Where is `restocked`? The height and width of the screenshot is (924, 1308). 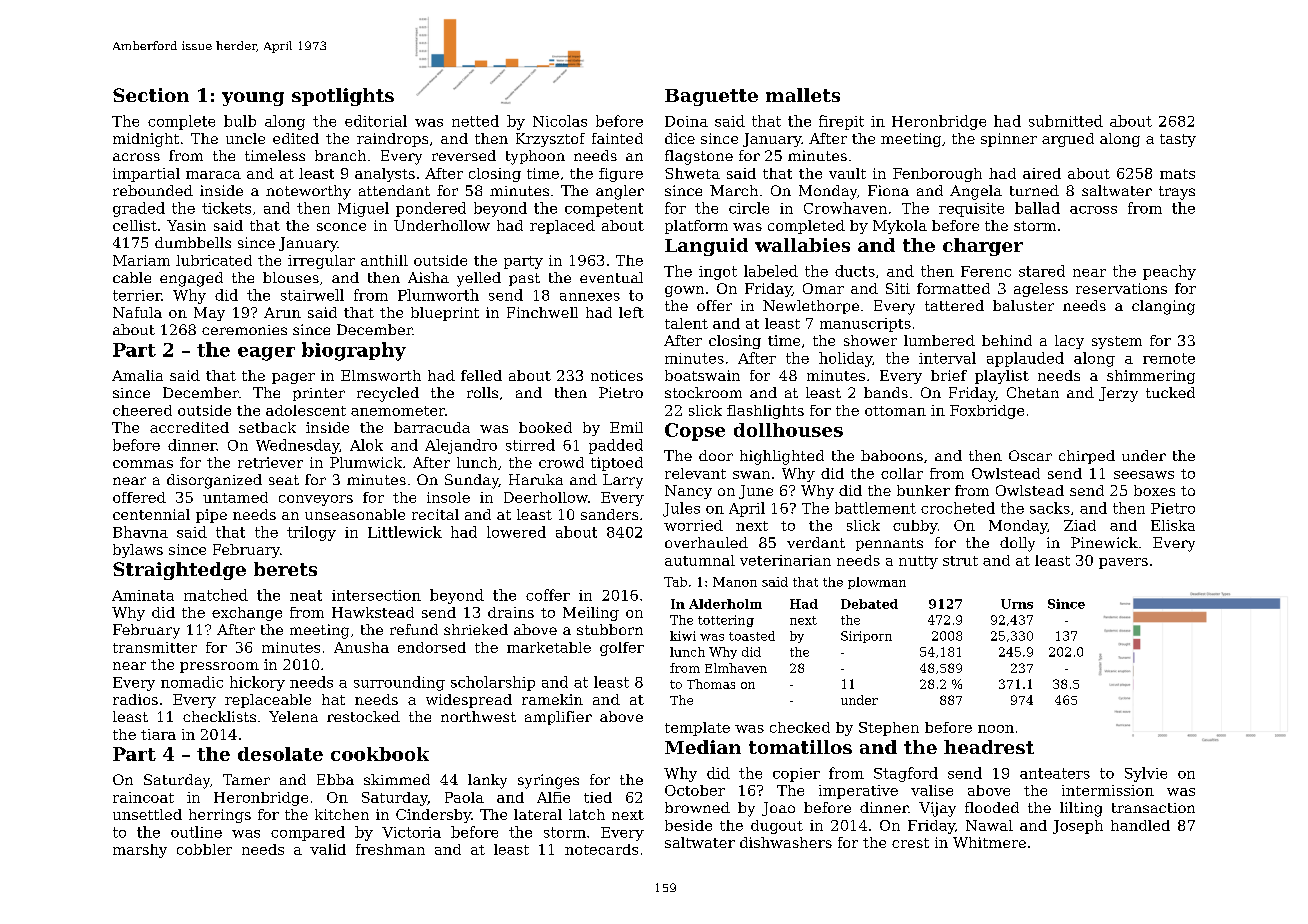 restocked is located at coordinates (363, 716).
